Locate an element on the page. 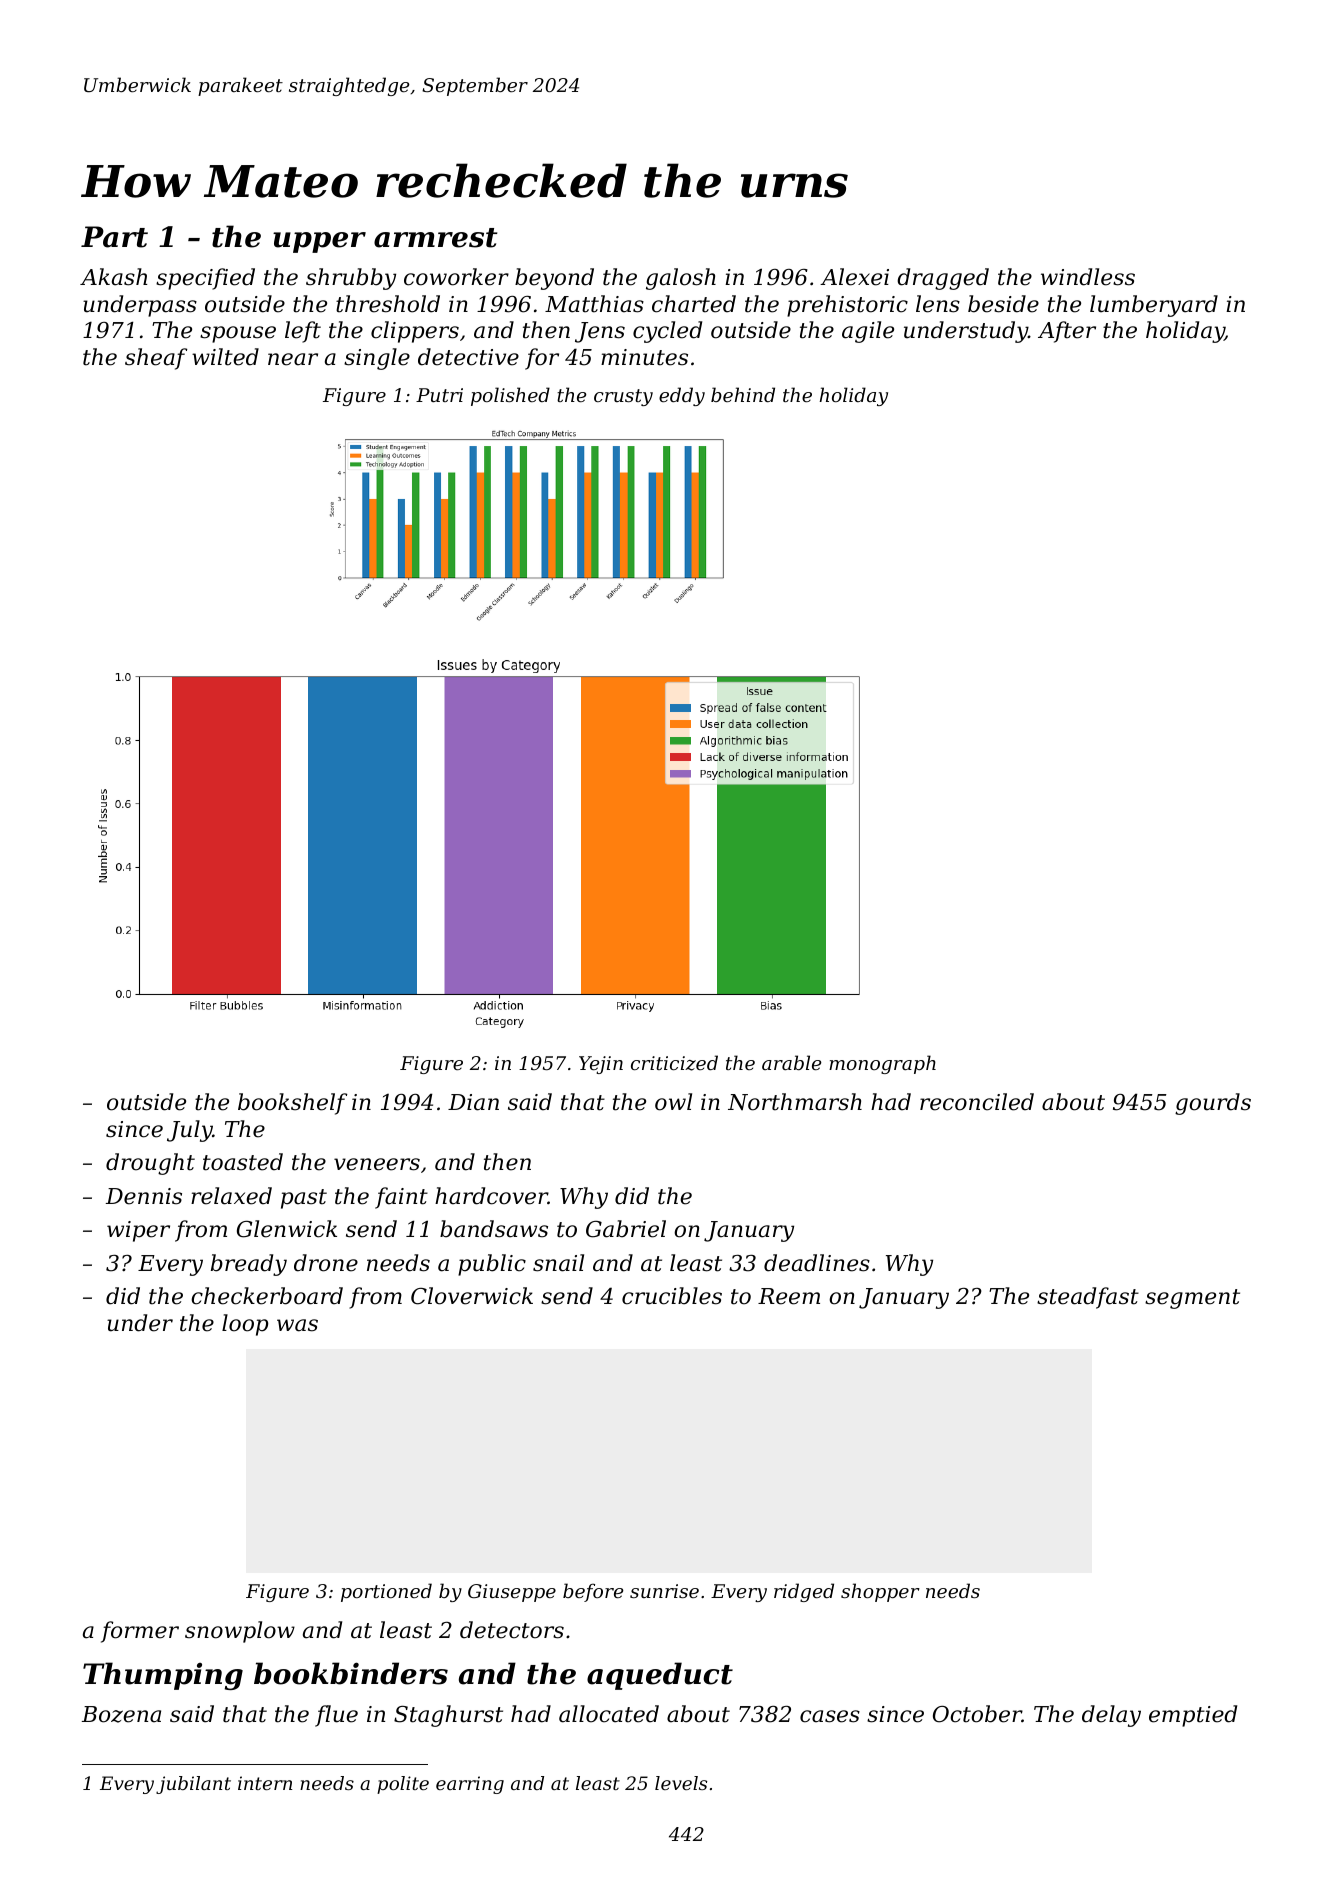 The width and height of the page is (1338, 1892). wiper is located at coordinates (138, 1231).
